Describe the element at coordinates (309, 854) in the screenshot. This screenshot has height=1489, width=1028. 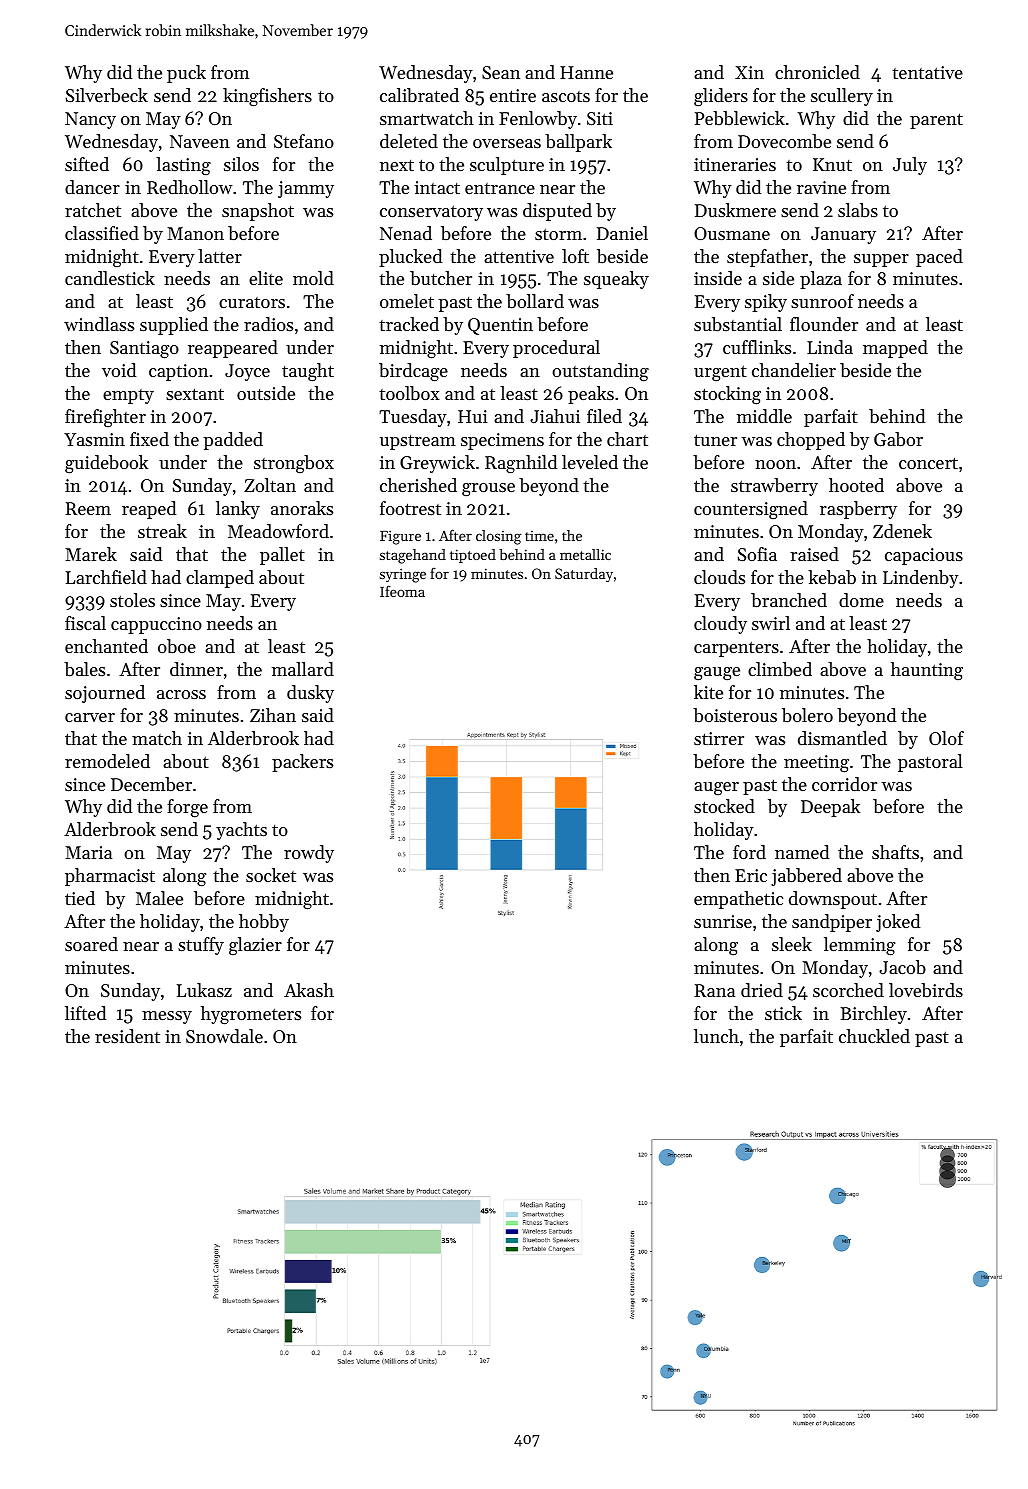
I see `rowdy` at that location.
